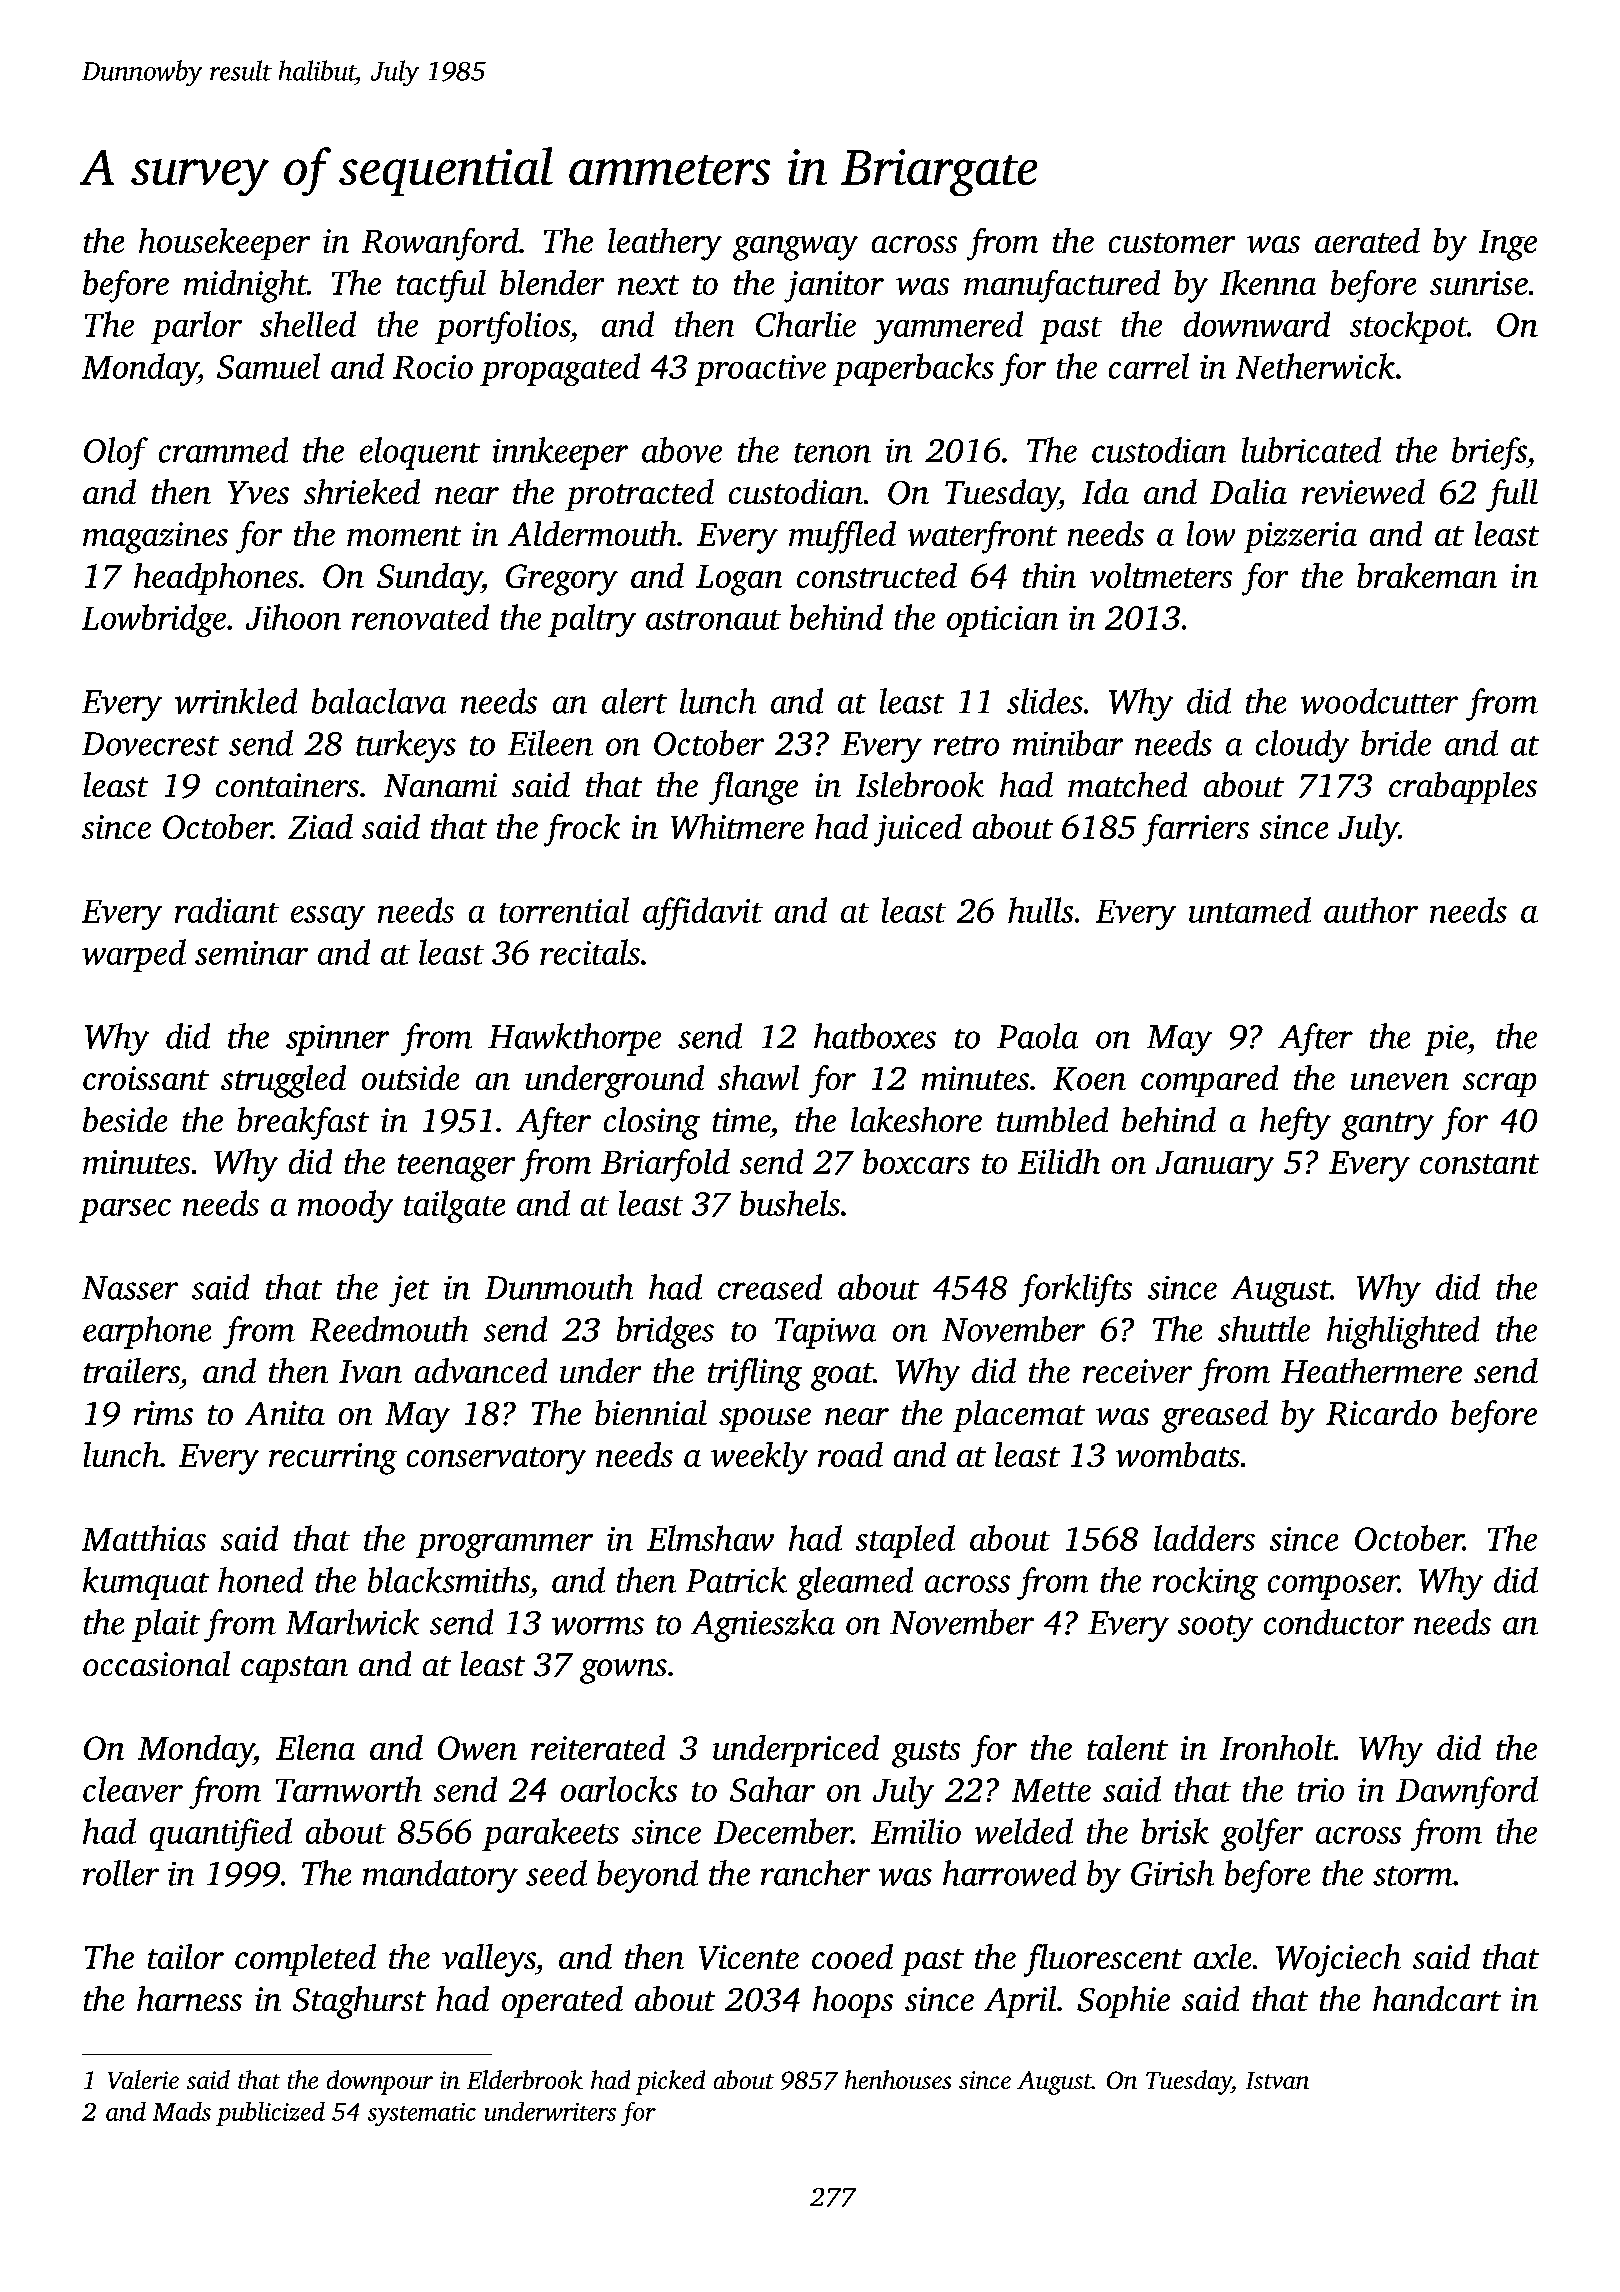 The height and width of the image is (2292, 1620). Describe the element at coordinates (1508, 245) in the image. I see `Inge` at that location.
